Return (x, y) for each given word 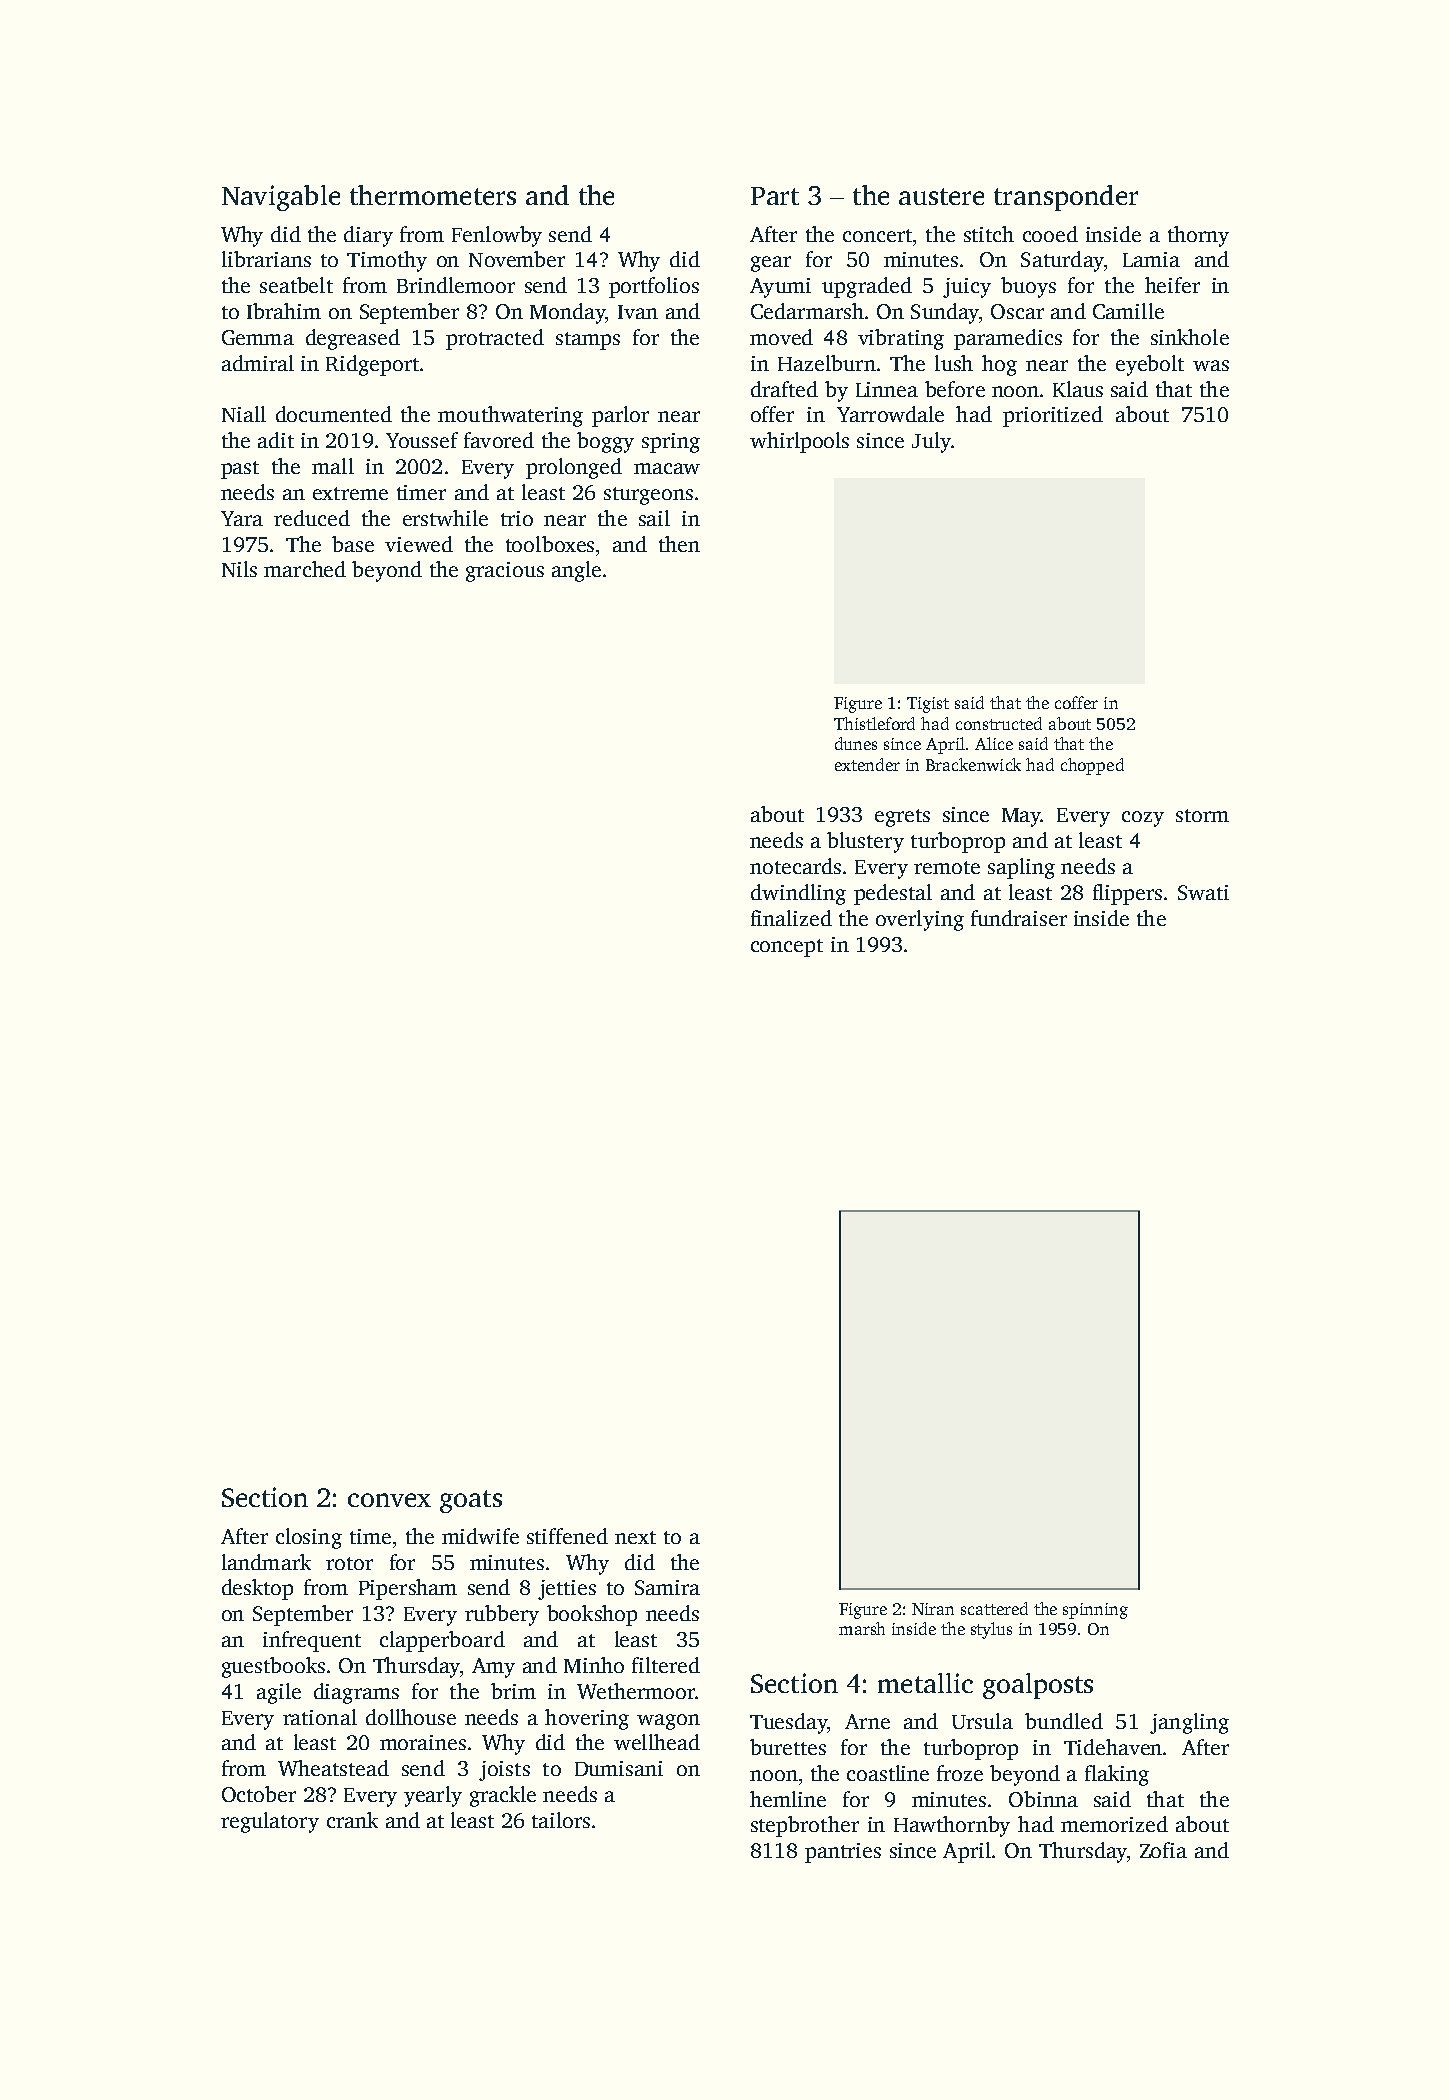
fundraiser (1019, 918)
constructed (999, 723)
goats (471, 1501)
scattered (994, 1608)
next (635, 1537)
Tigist (928, 705)
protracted (495, 339)
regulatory (270, 1822)
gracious (505, 572)
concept (787, 948)
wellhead (657, 1742)
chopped (1092, 766)
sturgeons (648, 496)
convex (389, 1500)
